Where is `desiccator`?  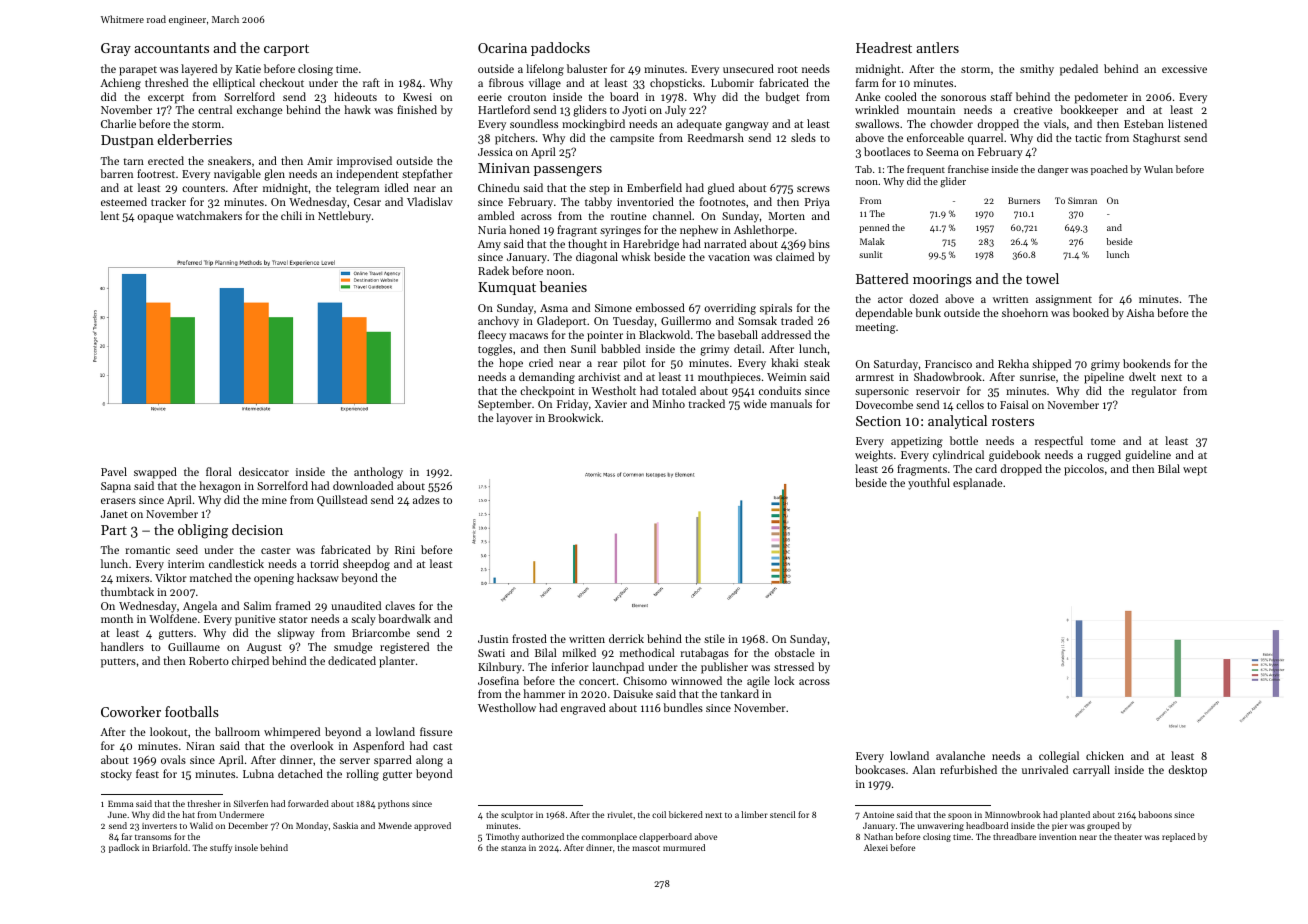 desiccator is located at coordinates (264, 471).
